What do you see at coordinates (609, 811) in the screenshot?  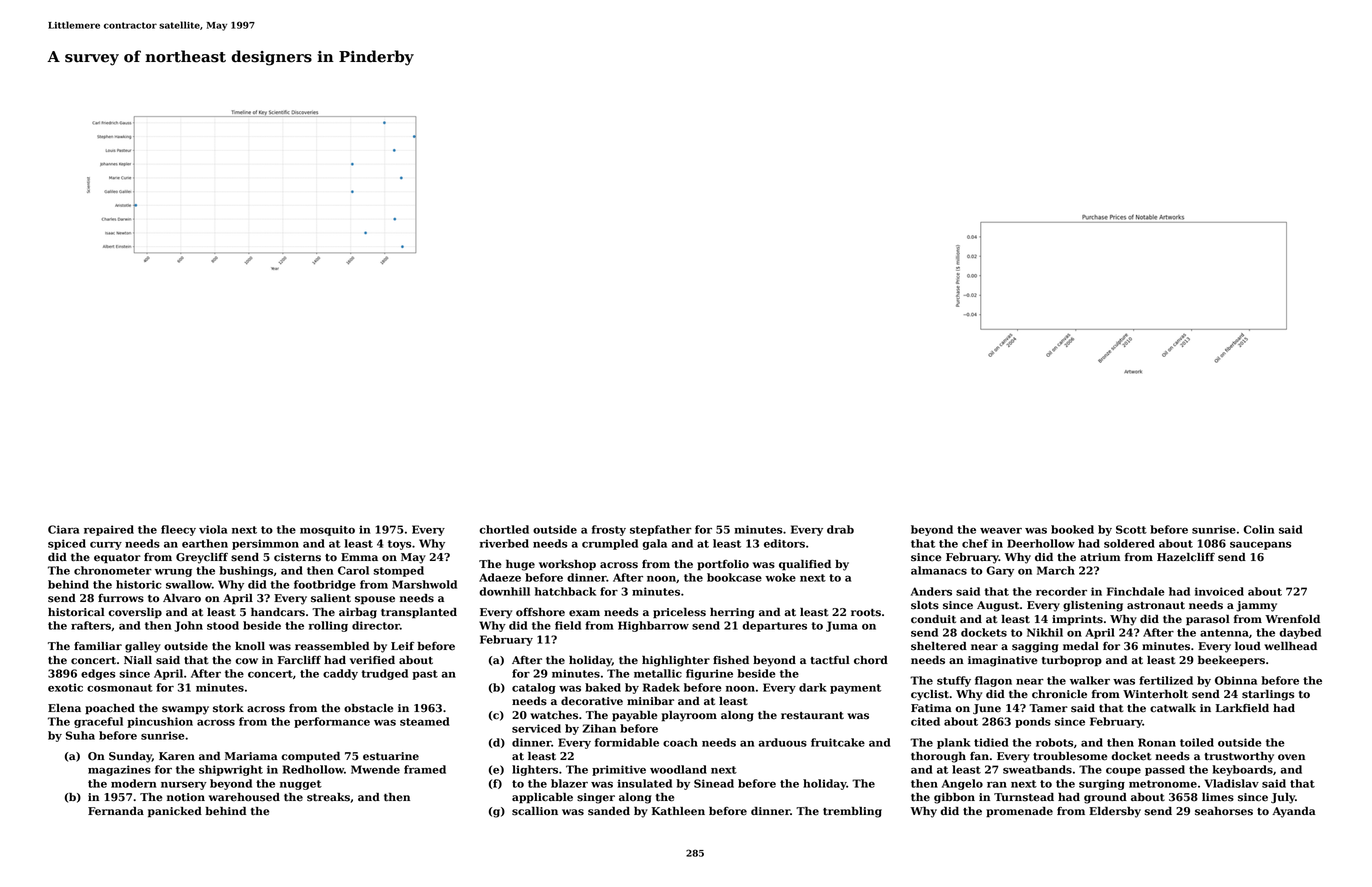 I see `sanded` at bounding box center [609, 811].
